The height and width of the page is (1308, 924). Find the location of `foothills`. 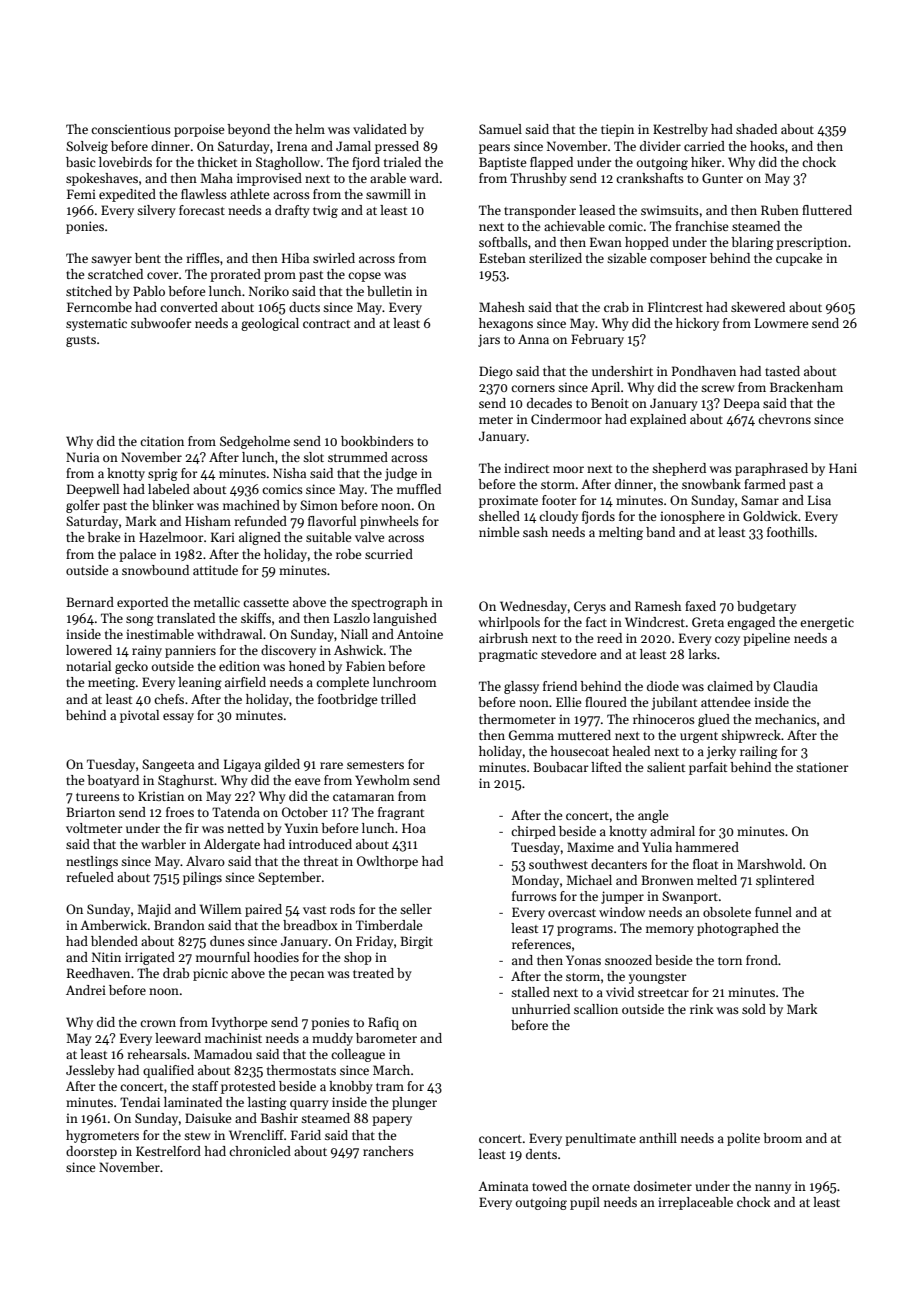

foothills is located at coordinates (790, 532).
